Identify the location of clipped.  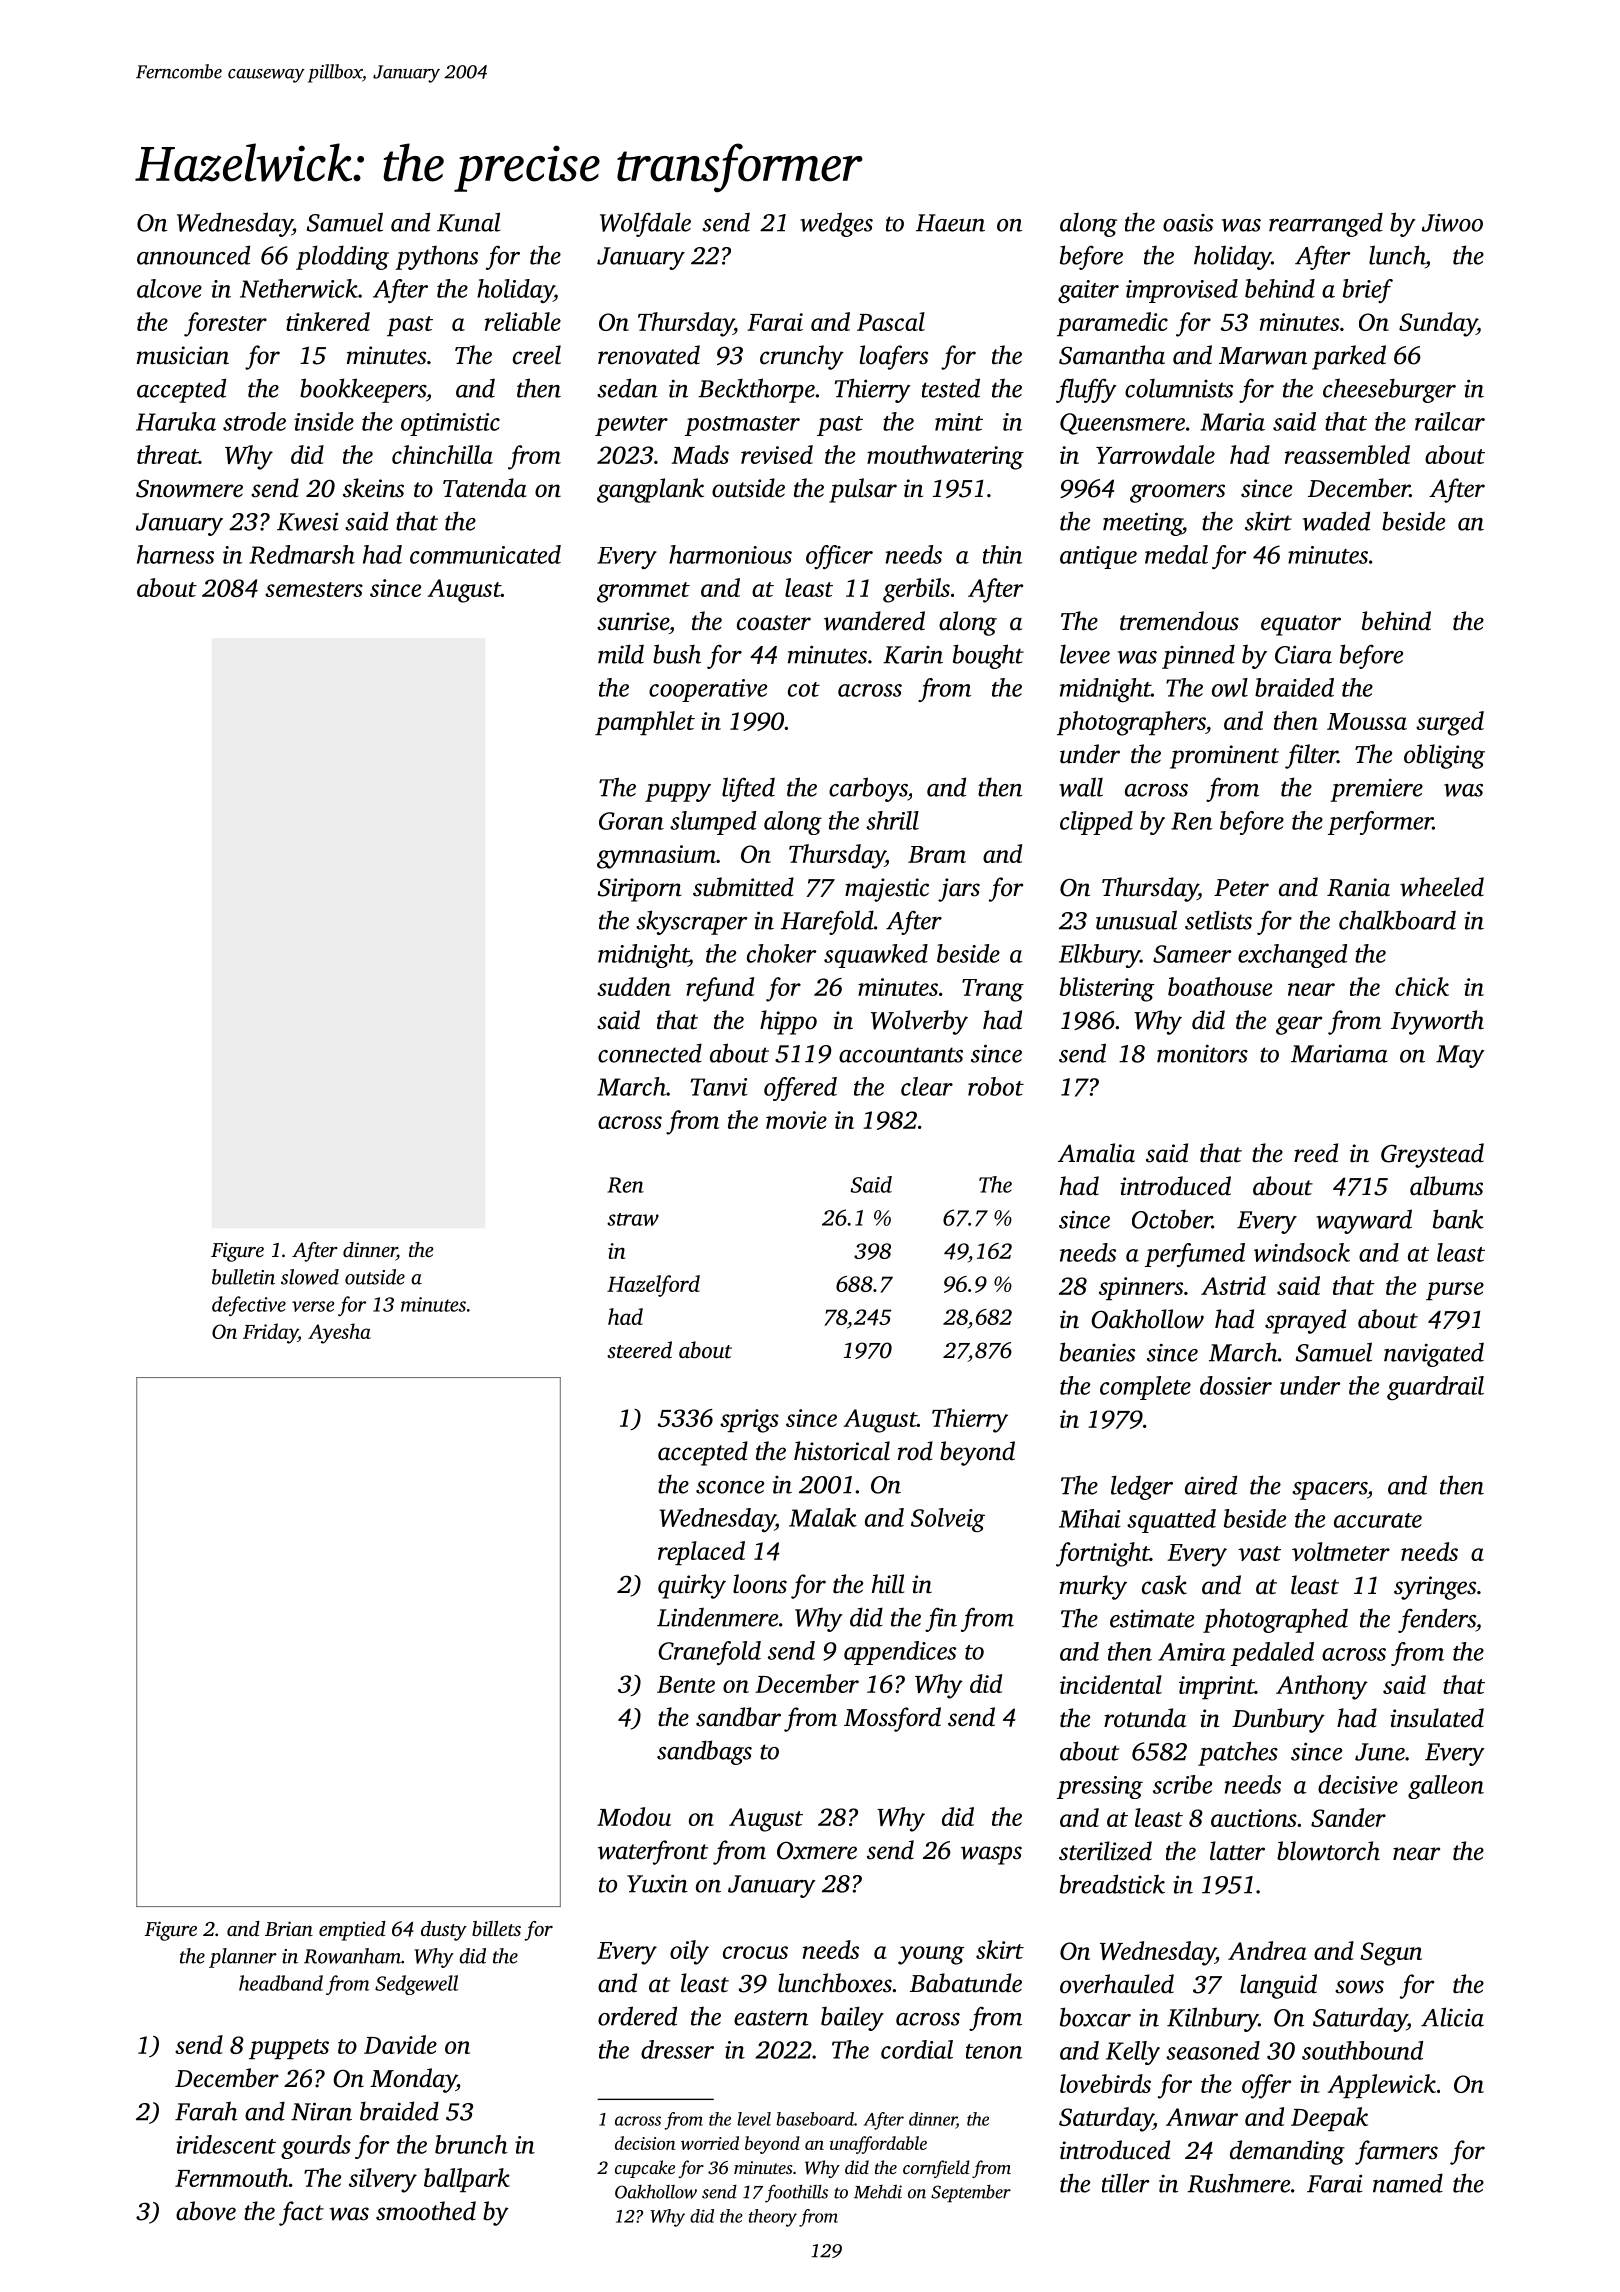
(1096, 823).
